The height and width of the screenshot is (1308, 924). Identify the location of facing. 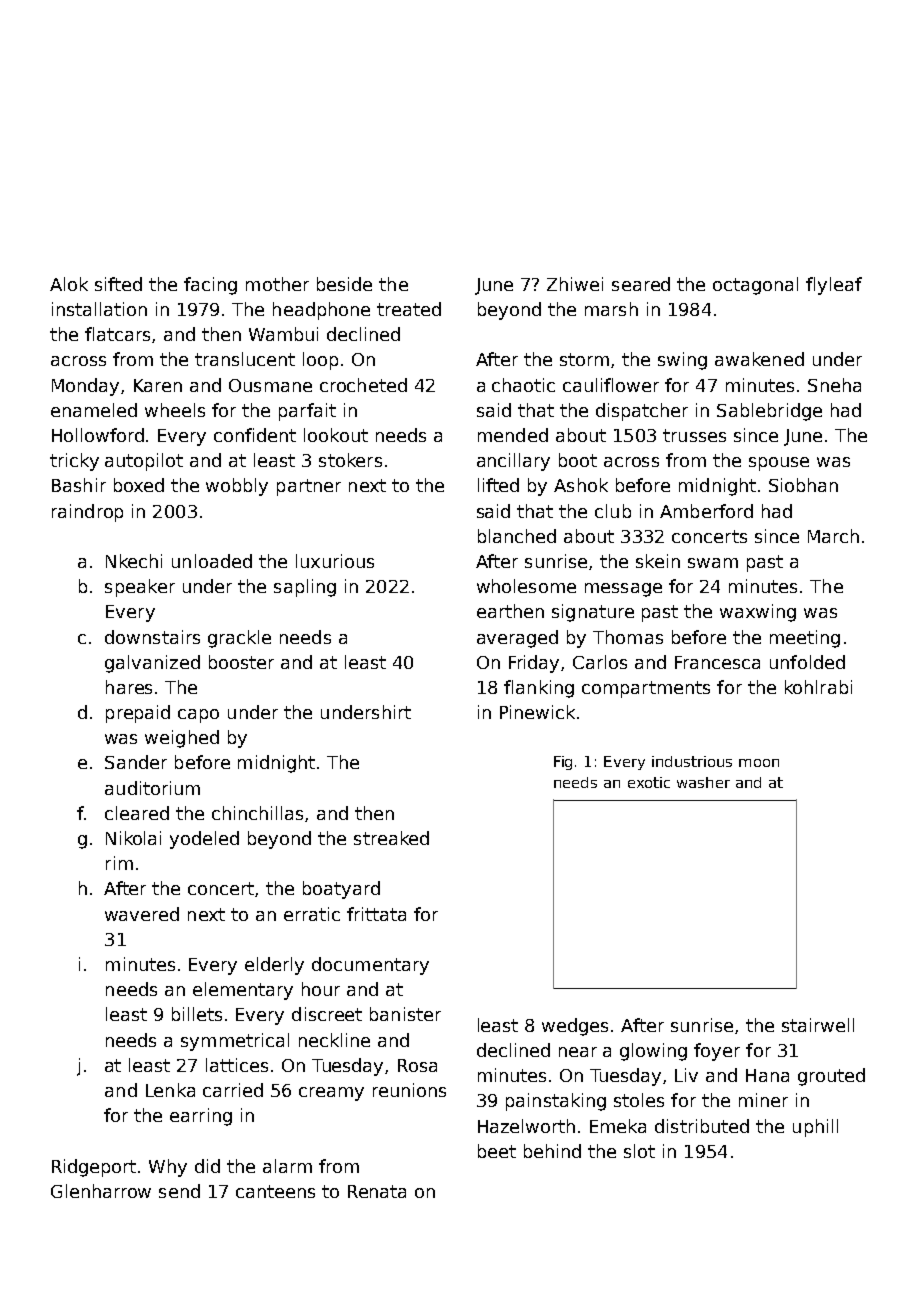
(210, 286).
